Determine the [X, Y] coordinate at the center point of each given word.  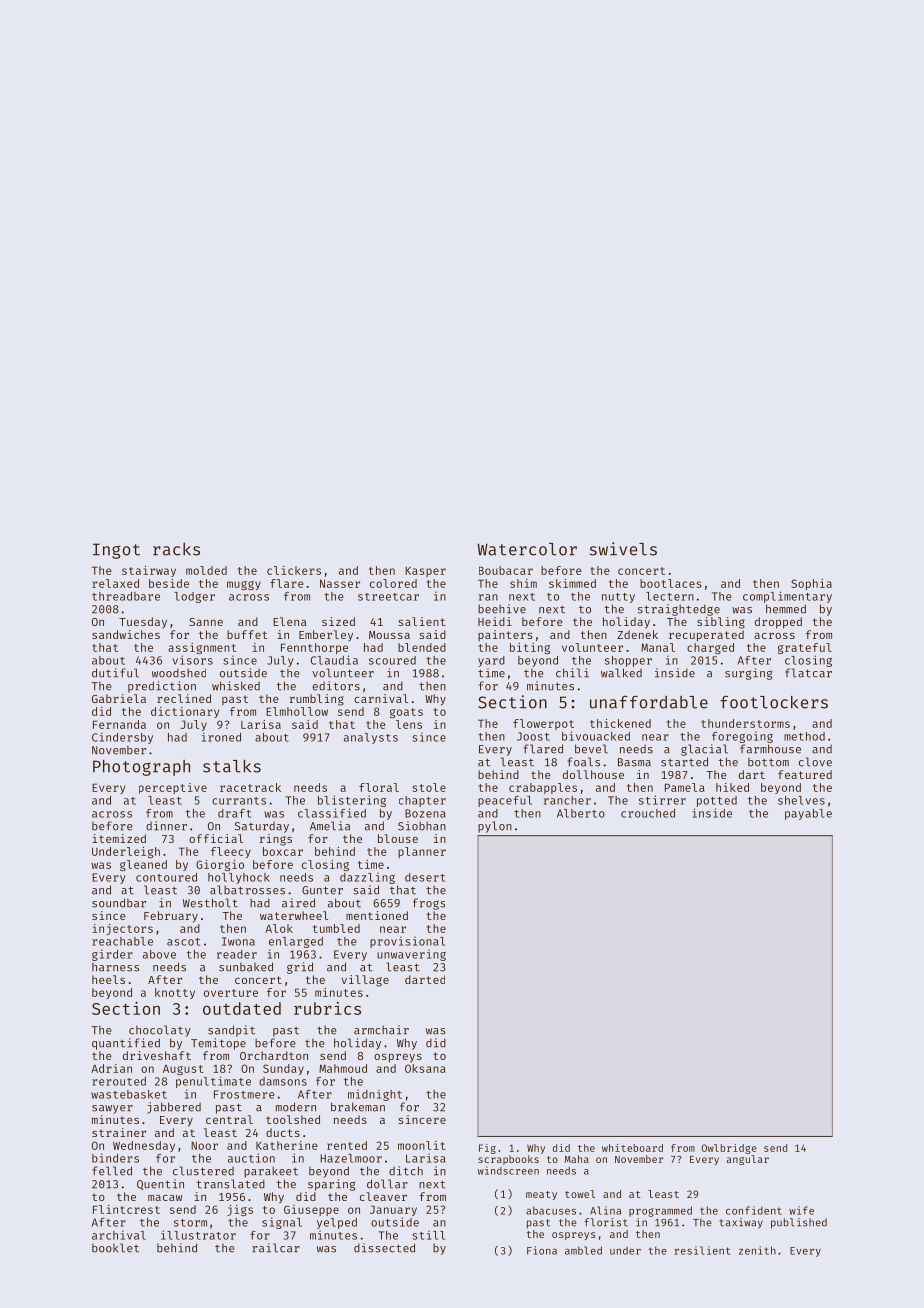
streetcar [388, 597]
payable [808, 814]
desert [425, 877]
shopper [628, 661]
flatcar [808, 673]
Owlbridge [729, 1149]
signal [282, 1223]
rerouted [119, 1081]
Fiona [542, 1250]
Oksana [425, 1068]
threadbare [126, 596]
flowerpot [543, 724]
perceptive [173, 788]
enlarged [296, 942]
